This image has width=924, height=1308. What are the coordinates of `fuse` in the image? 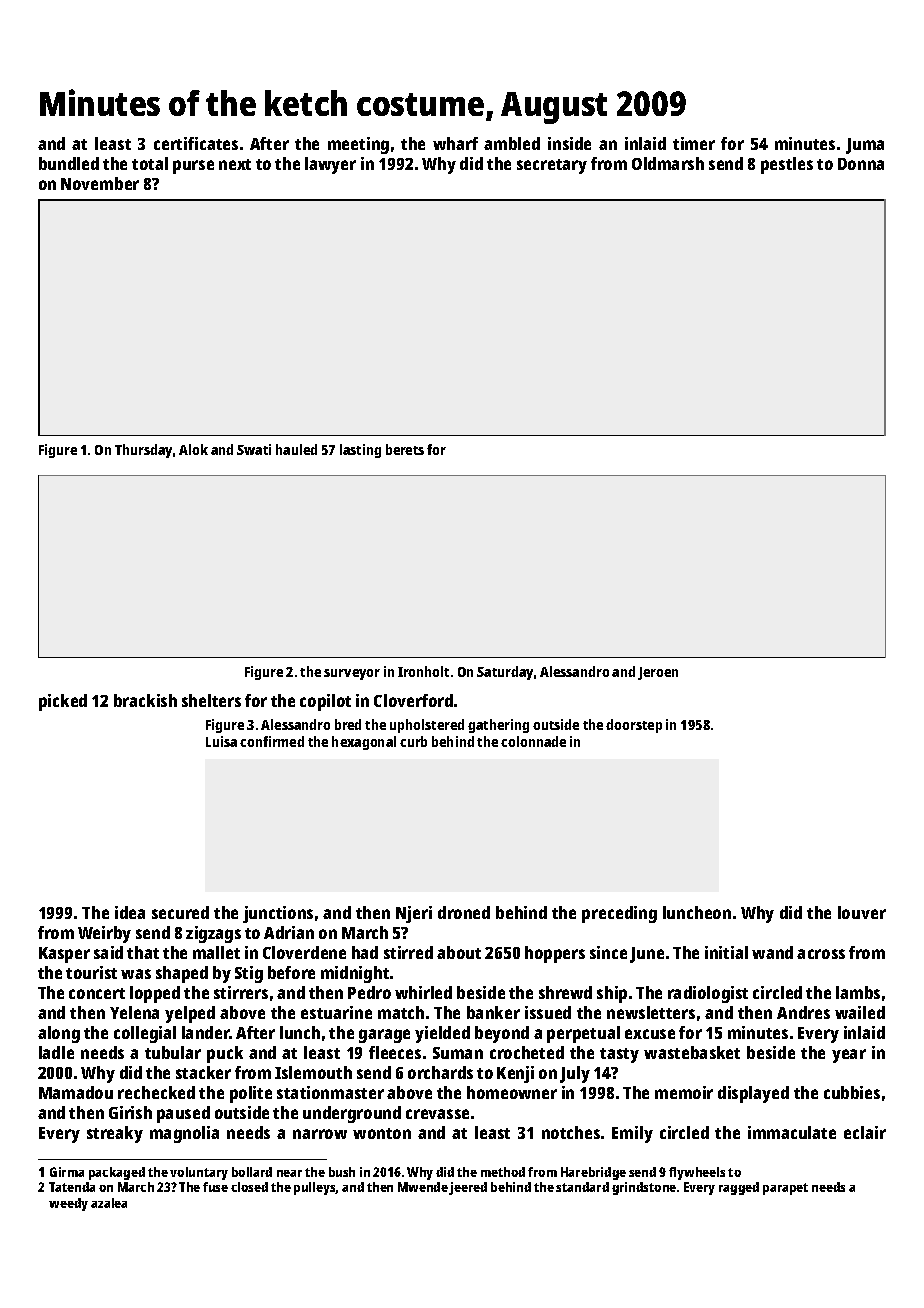 It's located at (215, 1187).
